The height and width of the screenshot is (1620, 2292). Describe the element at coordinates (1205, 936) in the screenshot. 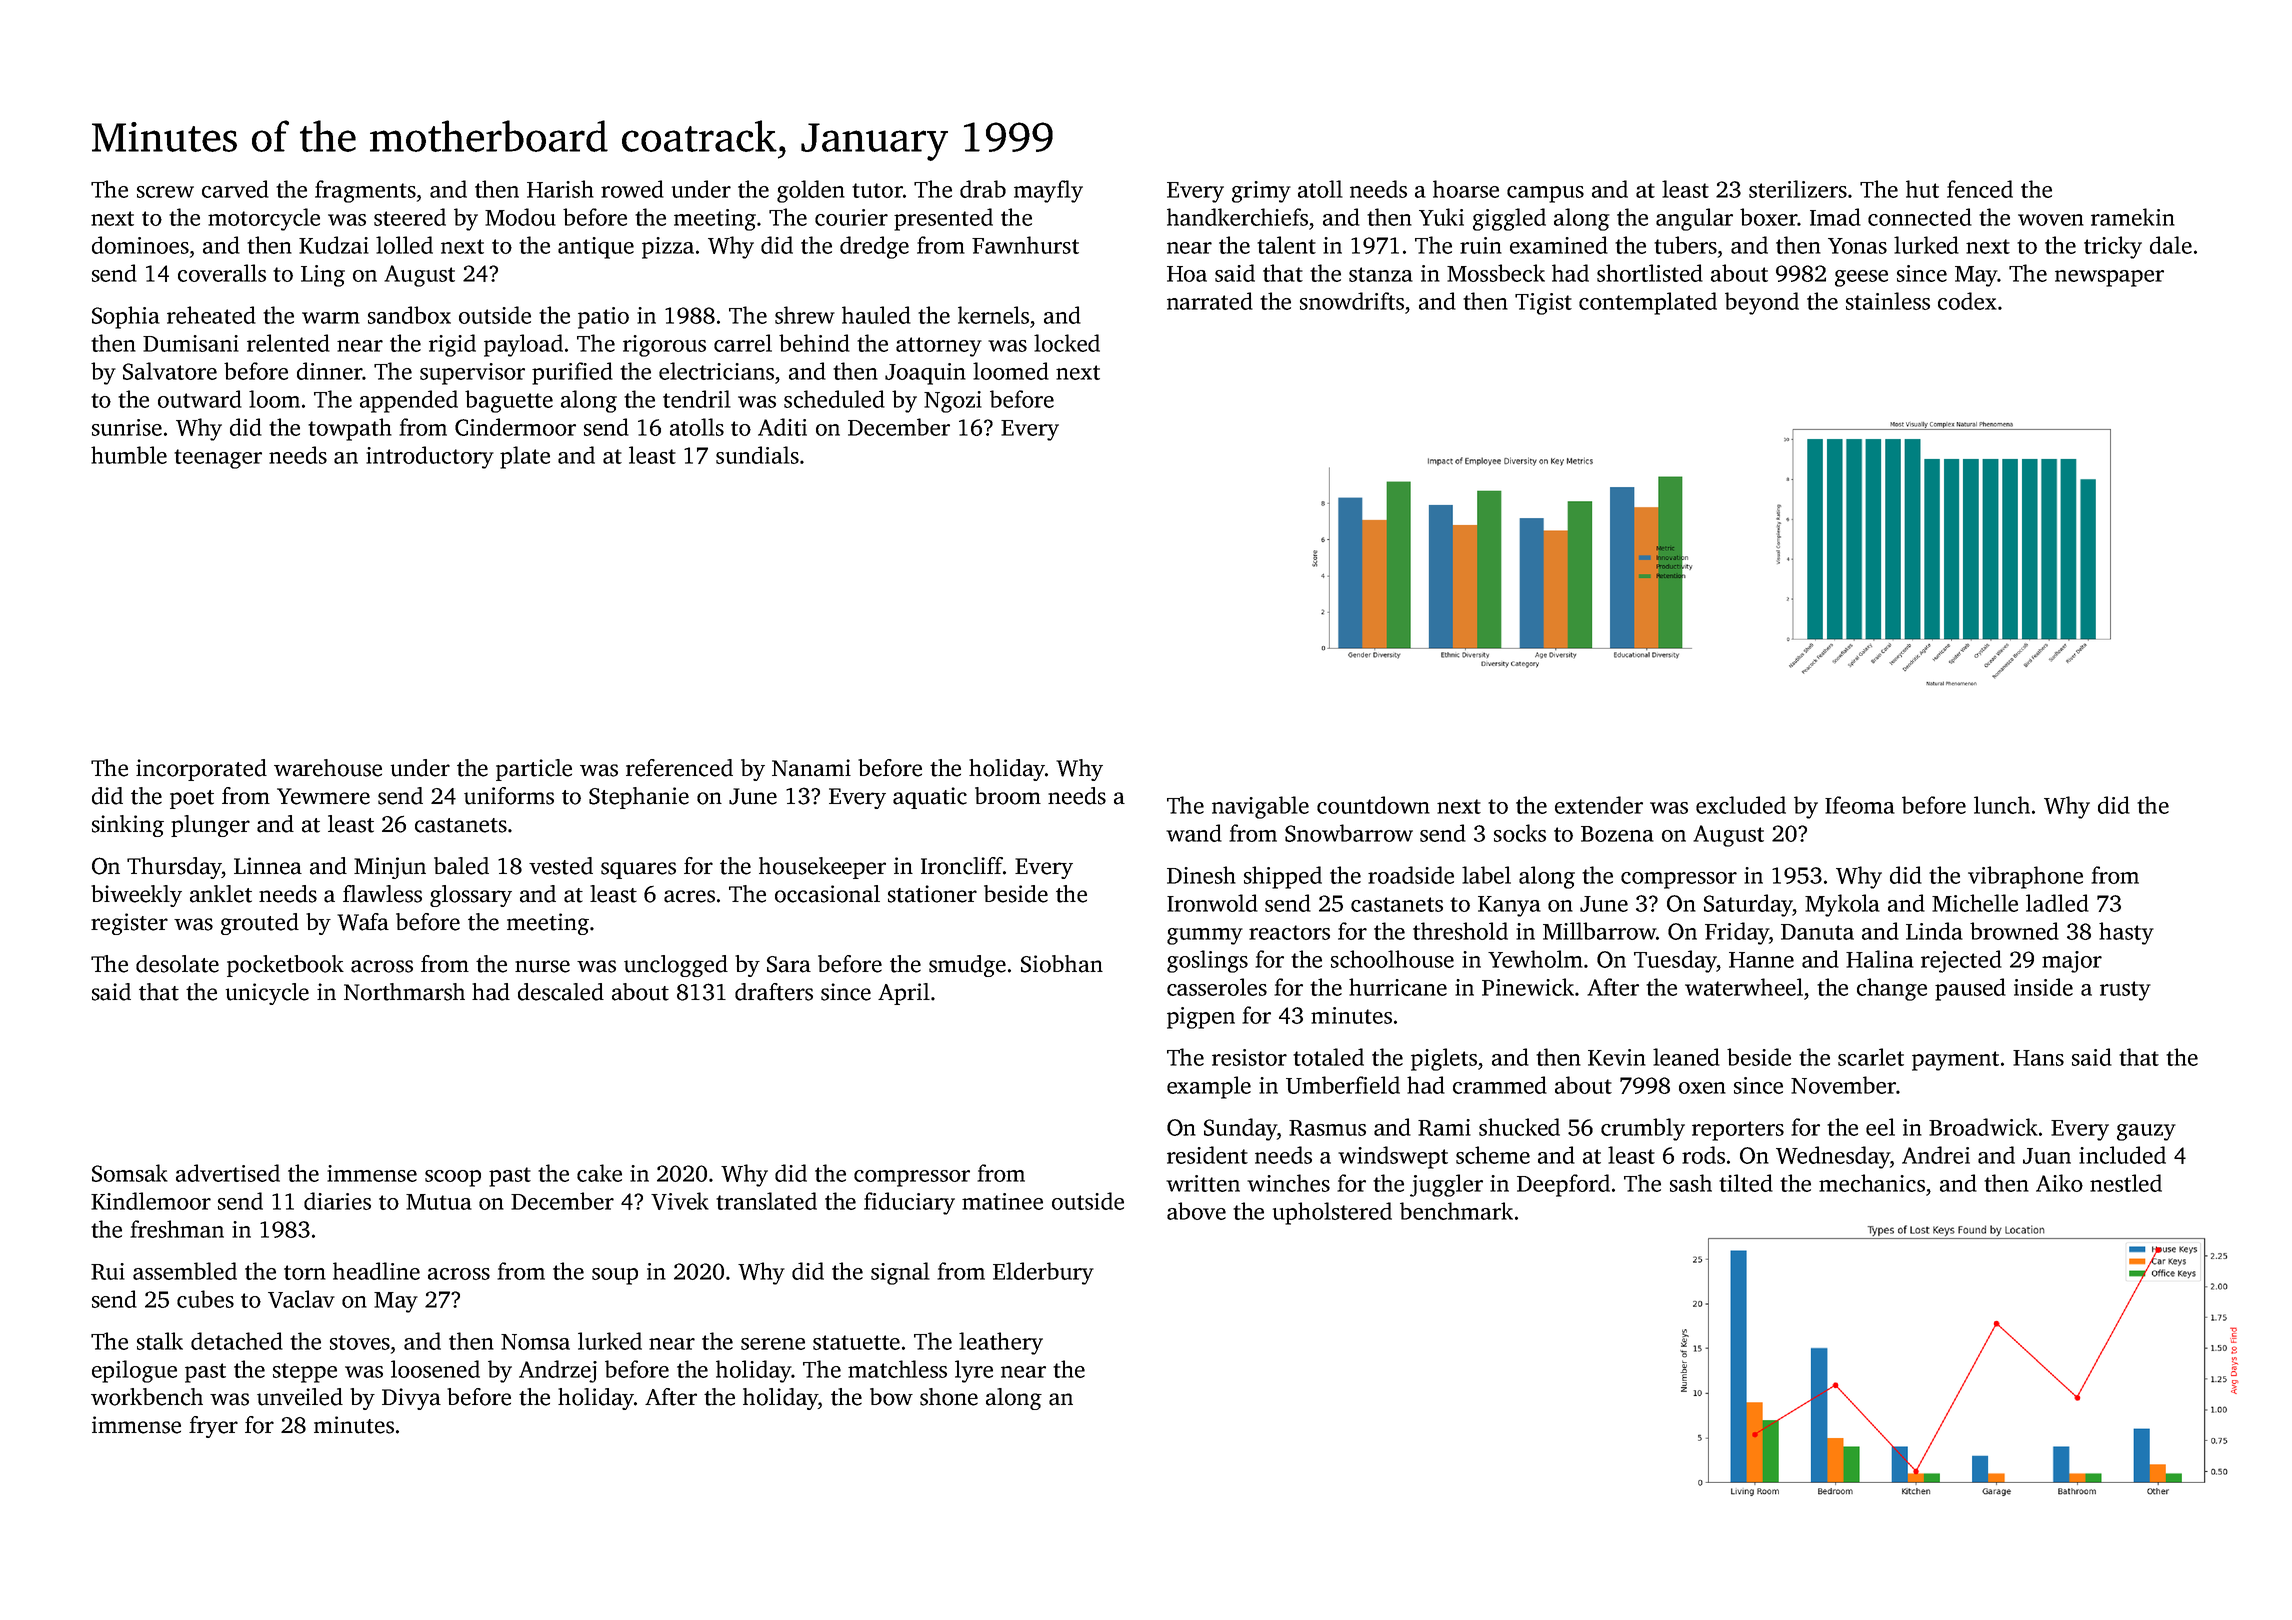

I see `gummy` at that location.
